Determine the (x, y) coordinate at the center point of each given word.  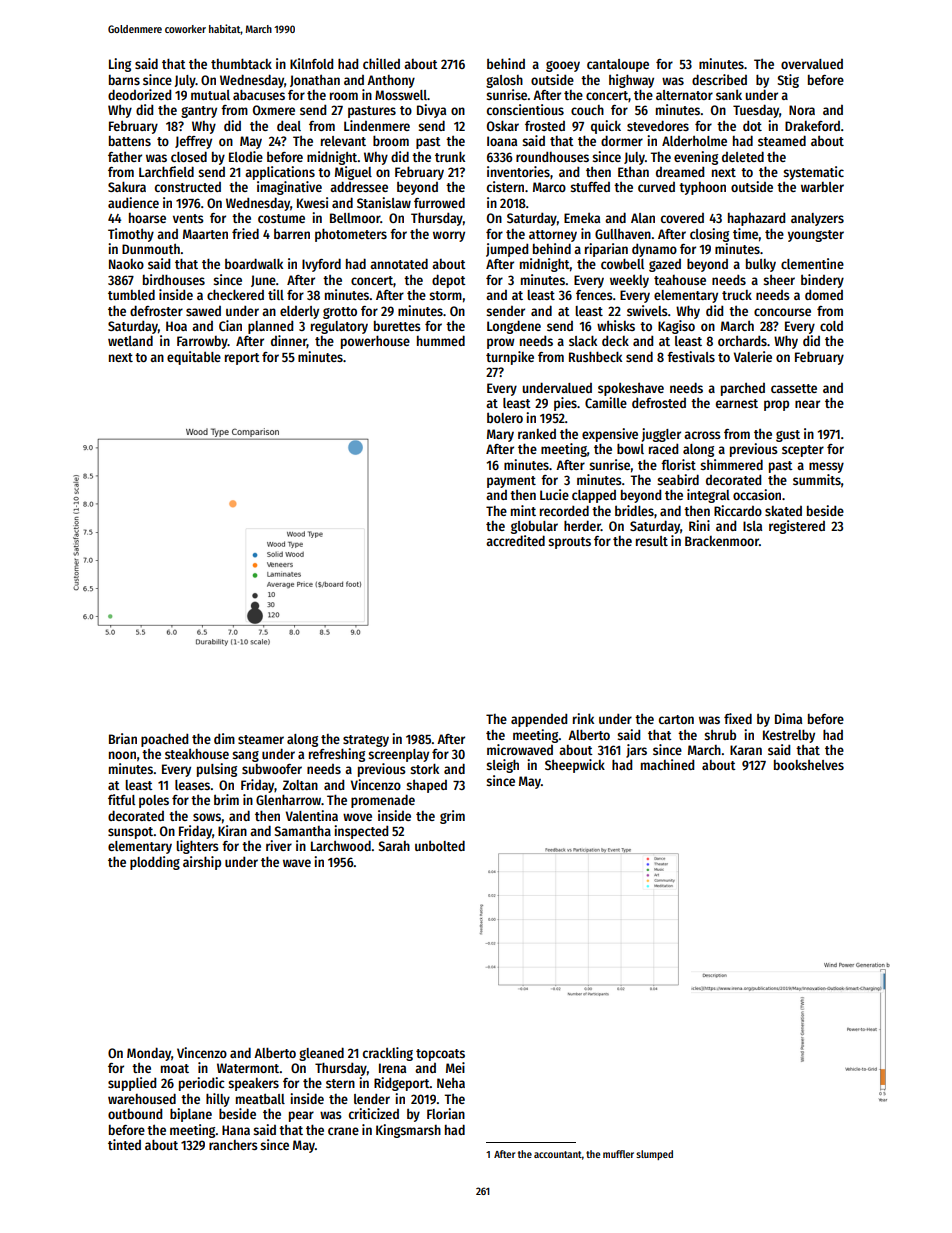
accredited (515, 540)
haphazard (756, 219)
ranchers (233, 1145)
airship (202, 863)
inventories (518, 171)
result (652, 541)
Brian (123, 738)
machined (667, 764)
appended (539, 720)
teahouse (680, 280)
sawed (203, 311)
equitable (194, 358)
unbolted (440, 845)
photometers (351, 235)
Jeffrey (193, 142)
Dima (788, 718)
